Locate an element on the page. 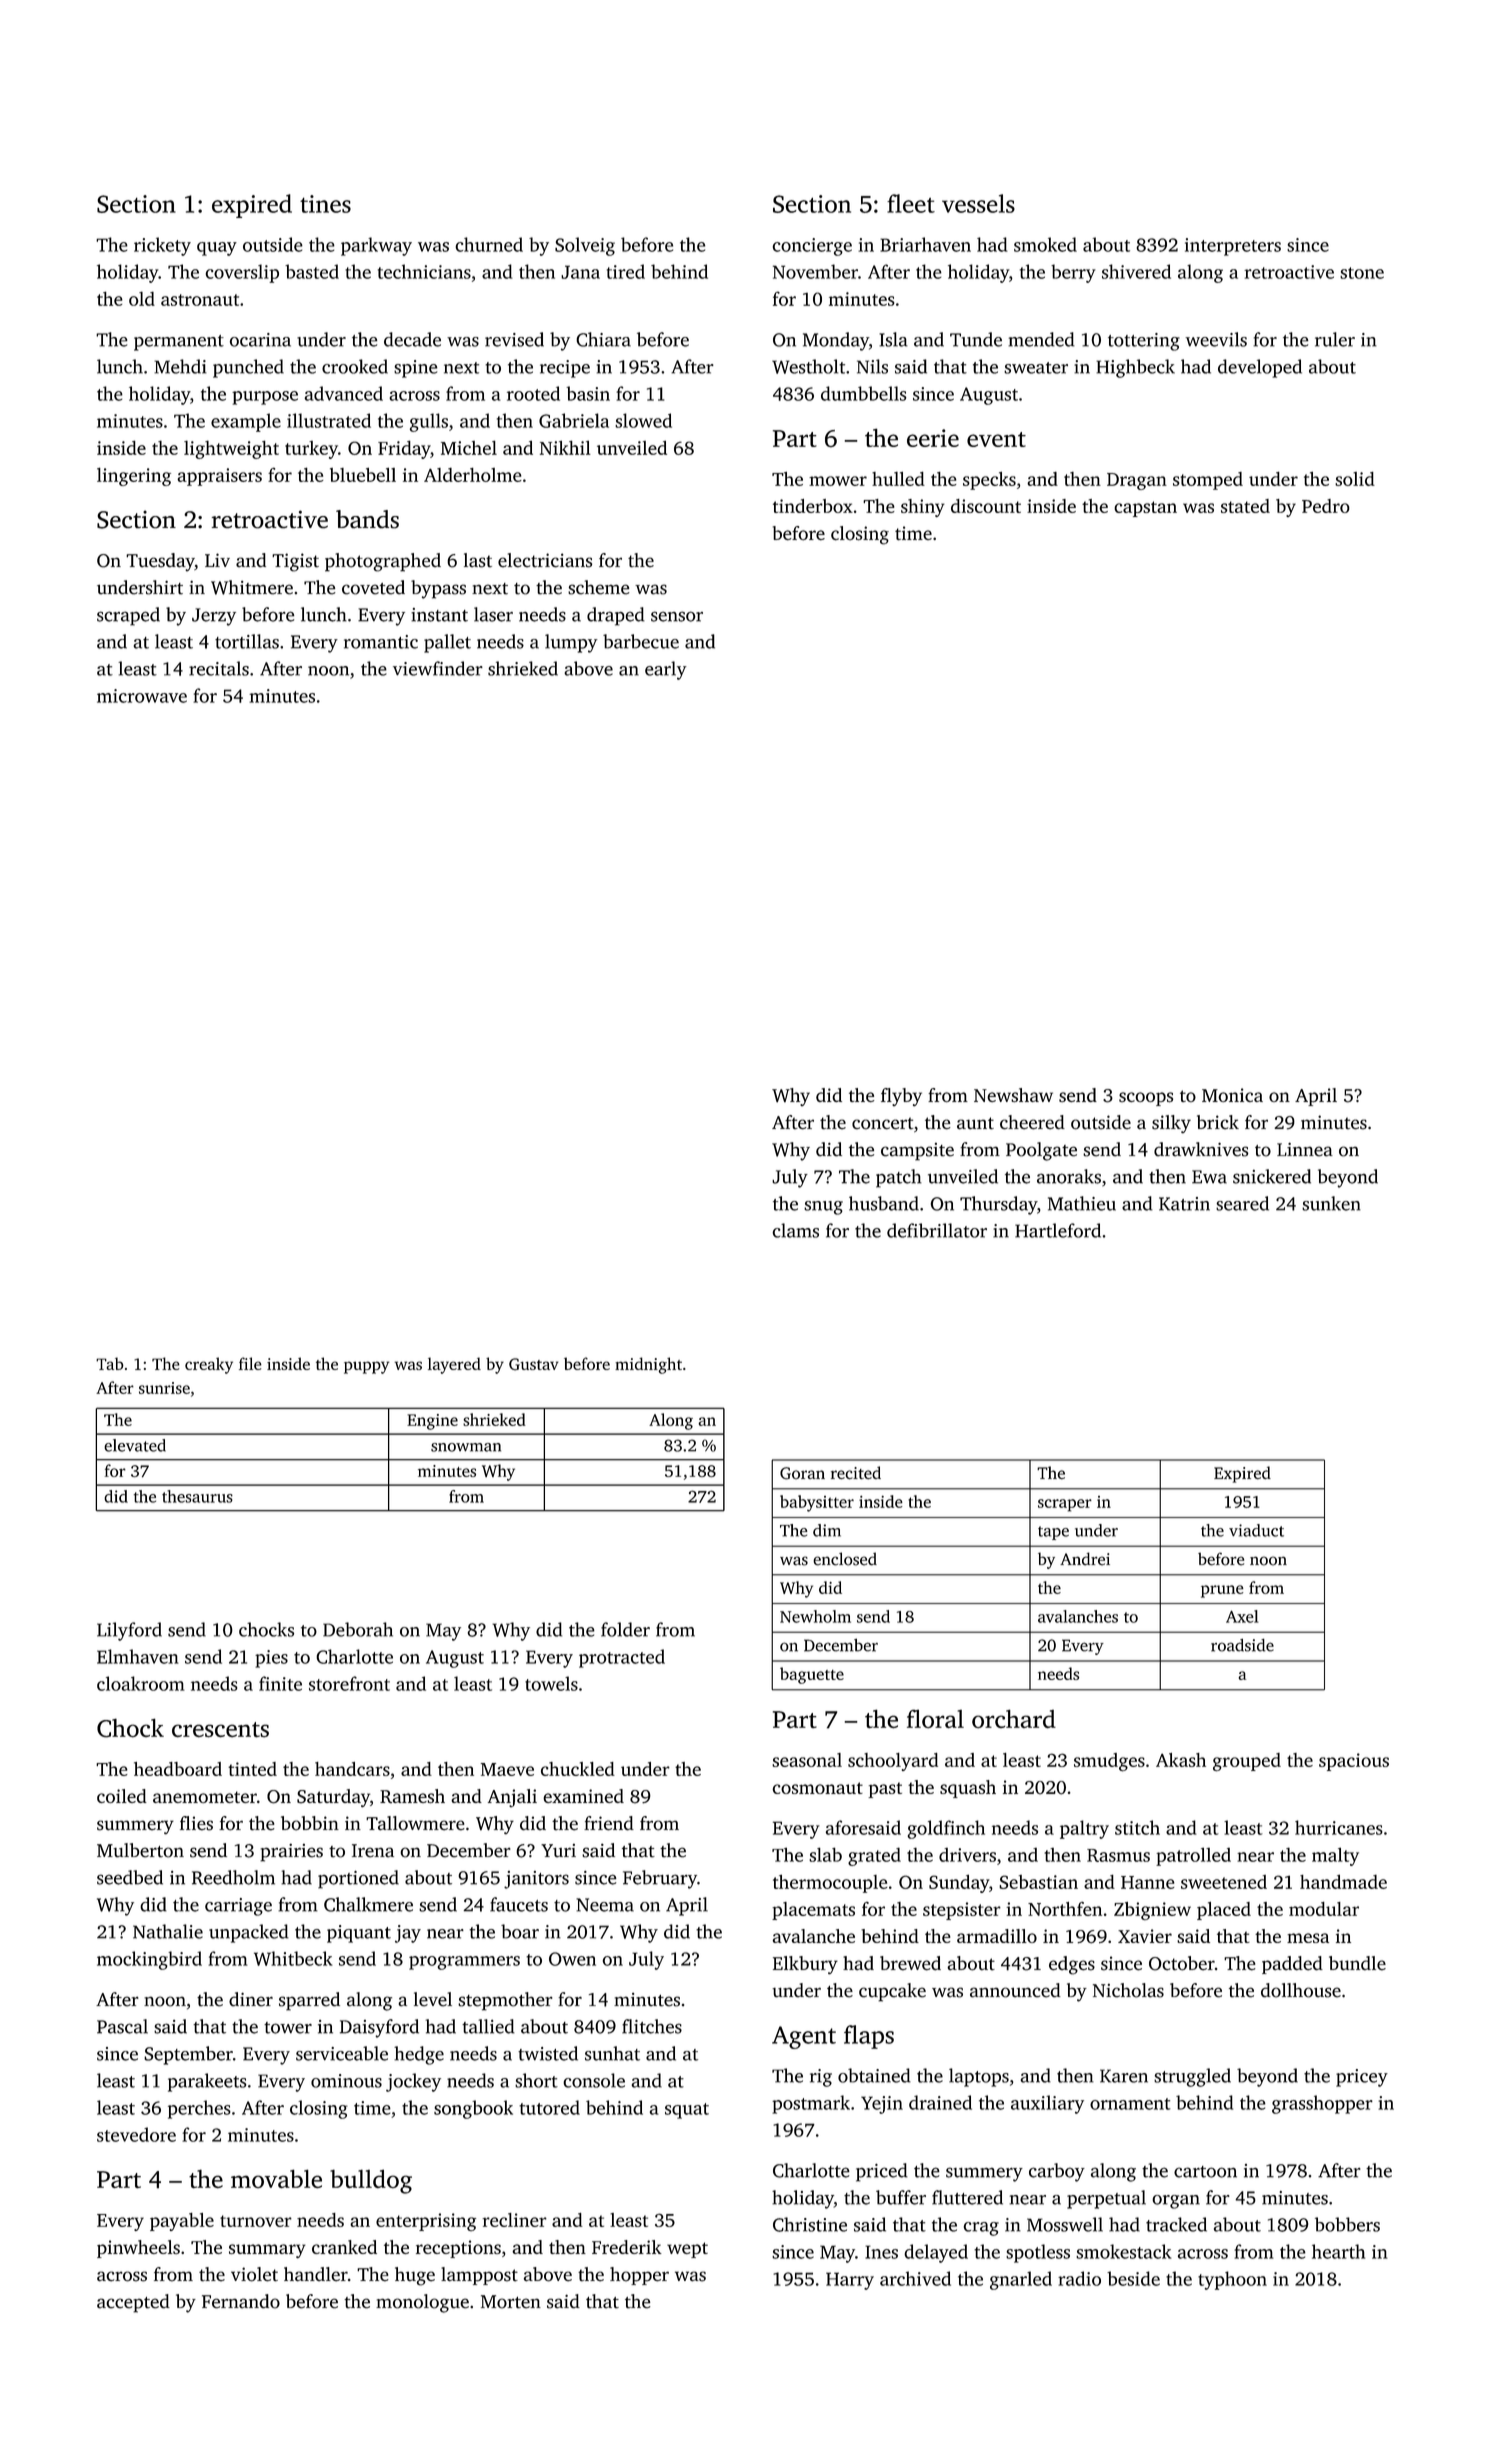  seedbed is located at coordinates (130, 1877).
